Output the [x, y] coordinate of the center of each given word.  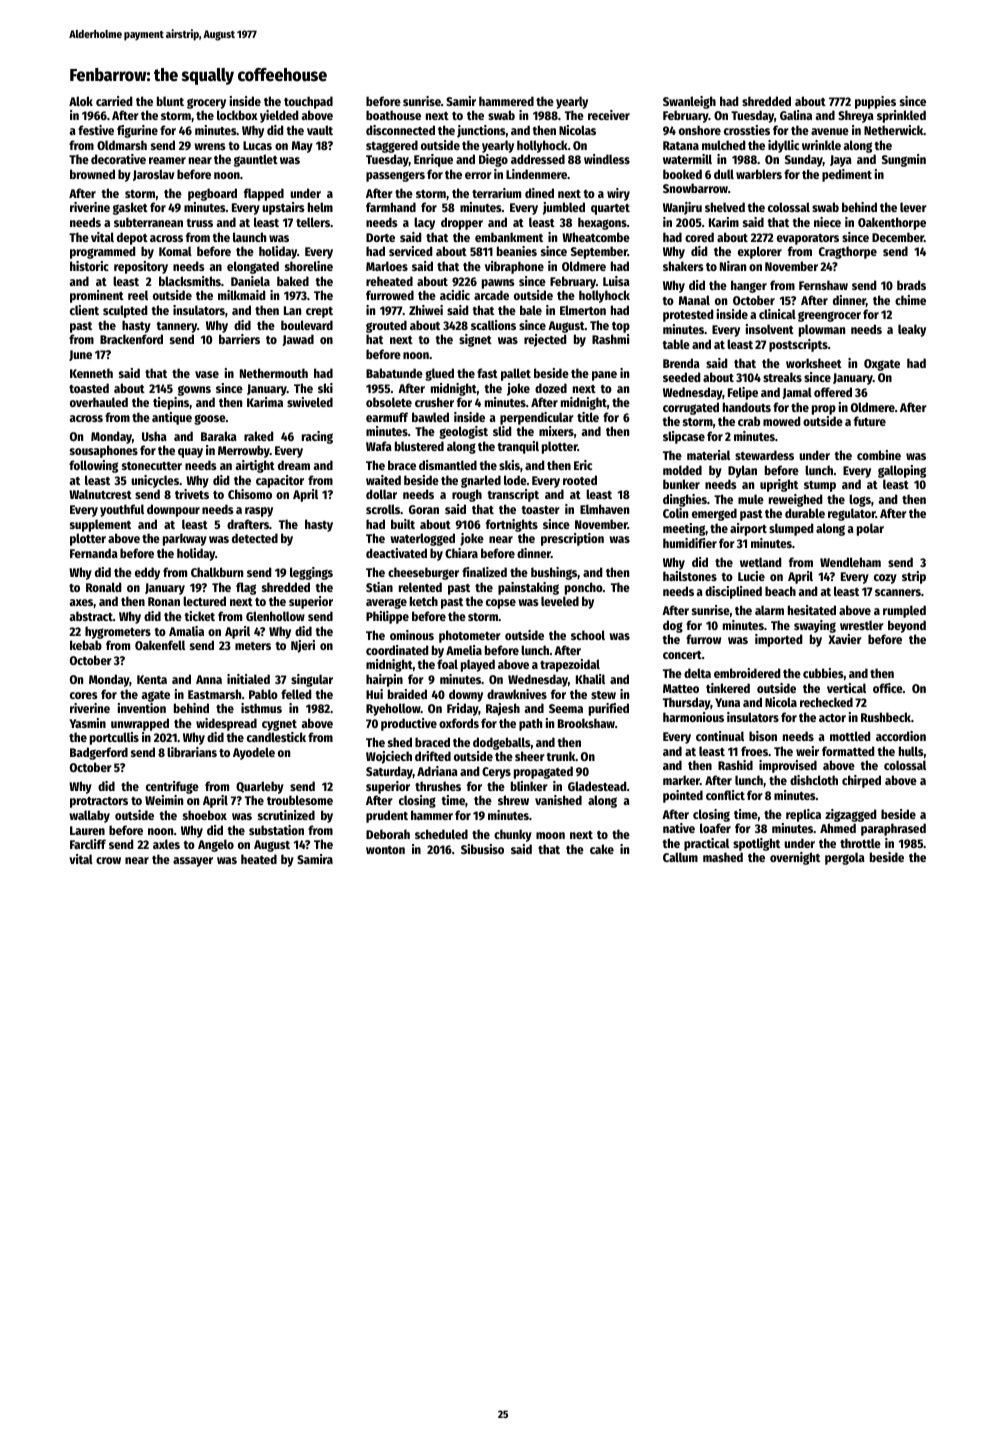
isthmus [261, 708]
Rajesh [503, 709]
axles [166, 844]
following [93, 466]
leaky [912, 330]
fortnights [512, 525]
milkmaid [242, 295]
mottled [850, 736]
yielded [279, 116]
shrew [513, 800]
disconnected [400, 130]
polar [870, 529]
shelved [725, 207]
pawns [498, 284]
